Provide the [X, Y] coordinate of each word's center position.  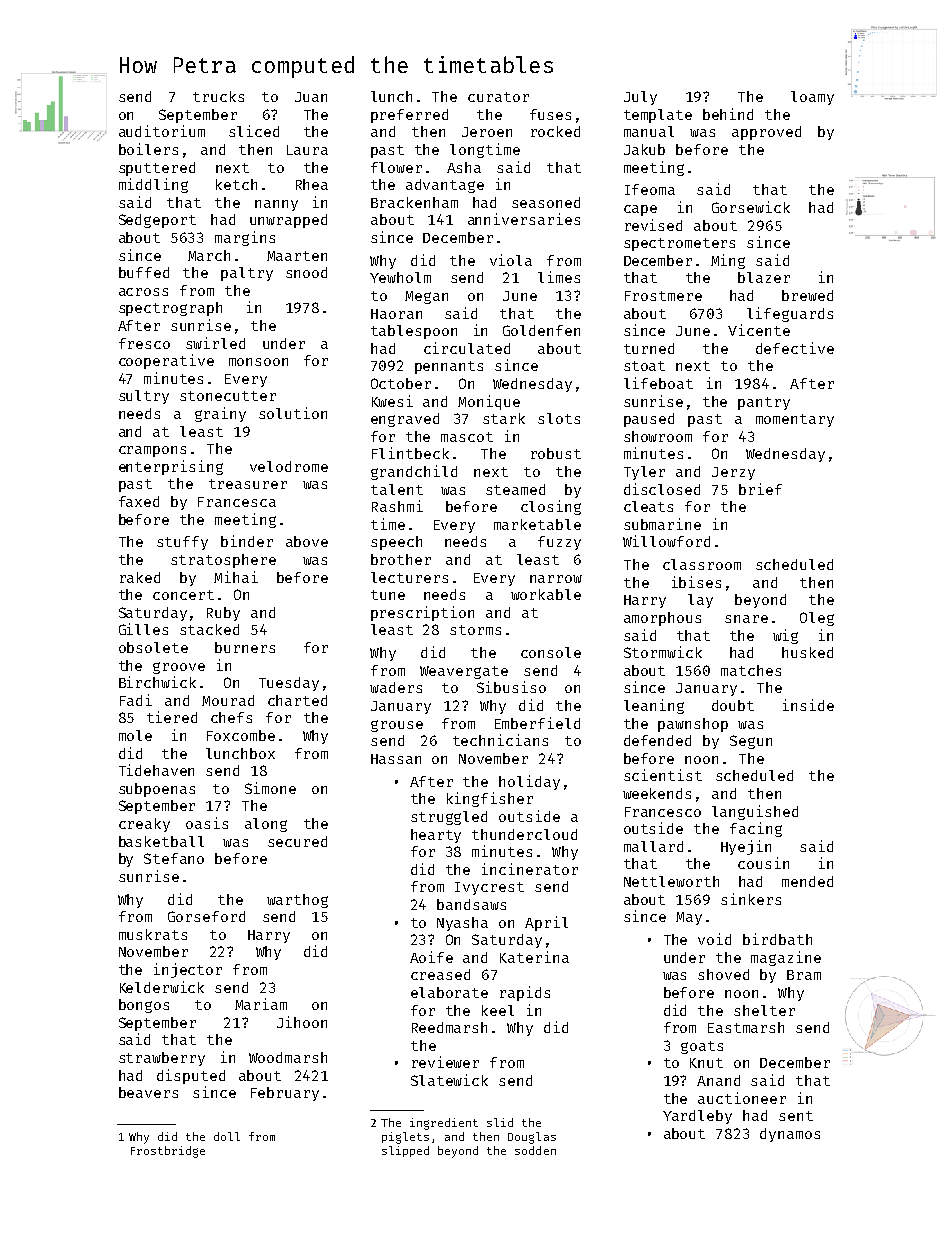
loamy [812, 98]
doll [227, 1136]
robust [556, 453]
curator [498, 97]
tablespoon [414, 332]
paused [649, 420]
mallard [653, 846]
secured [297, 841]
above [307, 541]
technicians [500, 740]
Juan [311, 97]
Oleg [817, 619]
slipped [405, 1151]
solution [293, 413]
